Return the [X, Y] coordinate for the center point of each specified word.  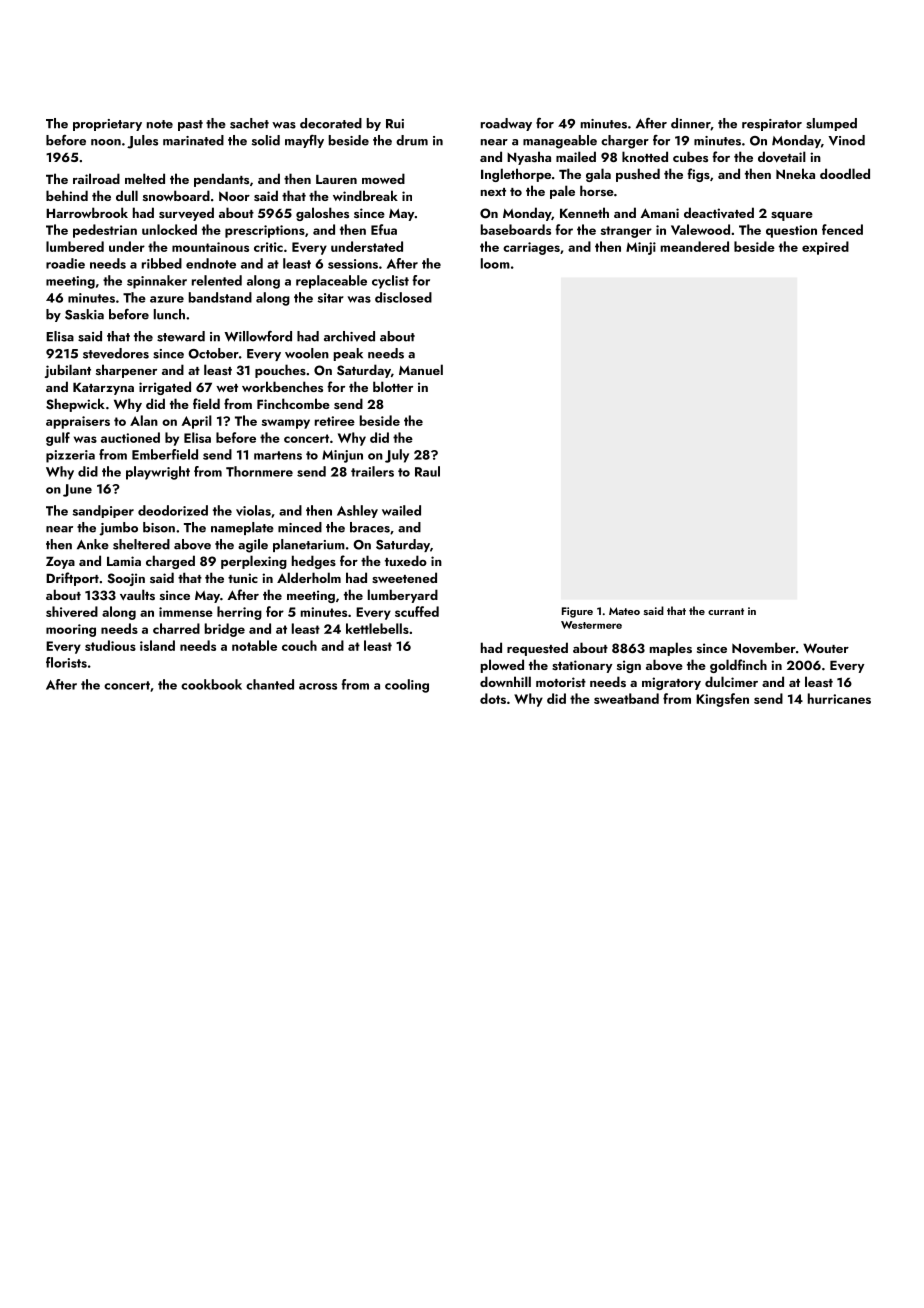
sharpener [126, 371]
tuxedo [406, 560]
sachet [249, 123]
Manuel [421, 369]
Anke [93, 544]
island [157, 645]
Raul [427, 471]
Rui [395, 124]
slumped [831, 124]
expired [825, 248]
